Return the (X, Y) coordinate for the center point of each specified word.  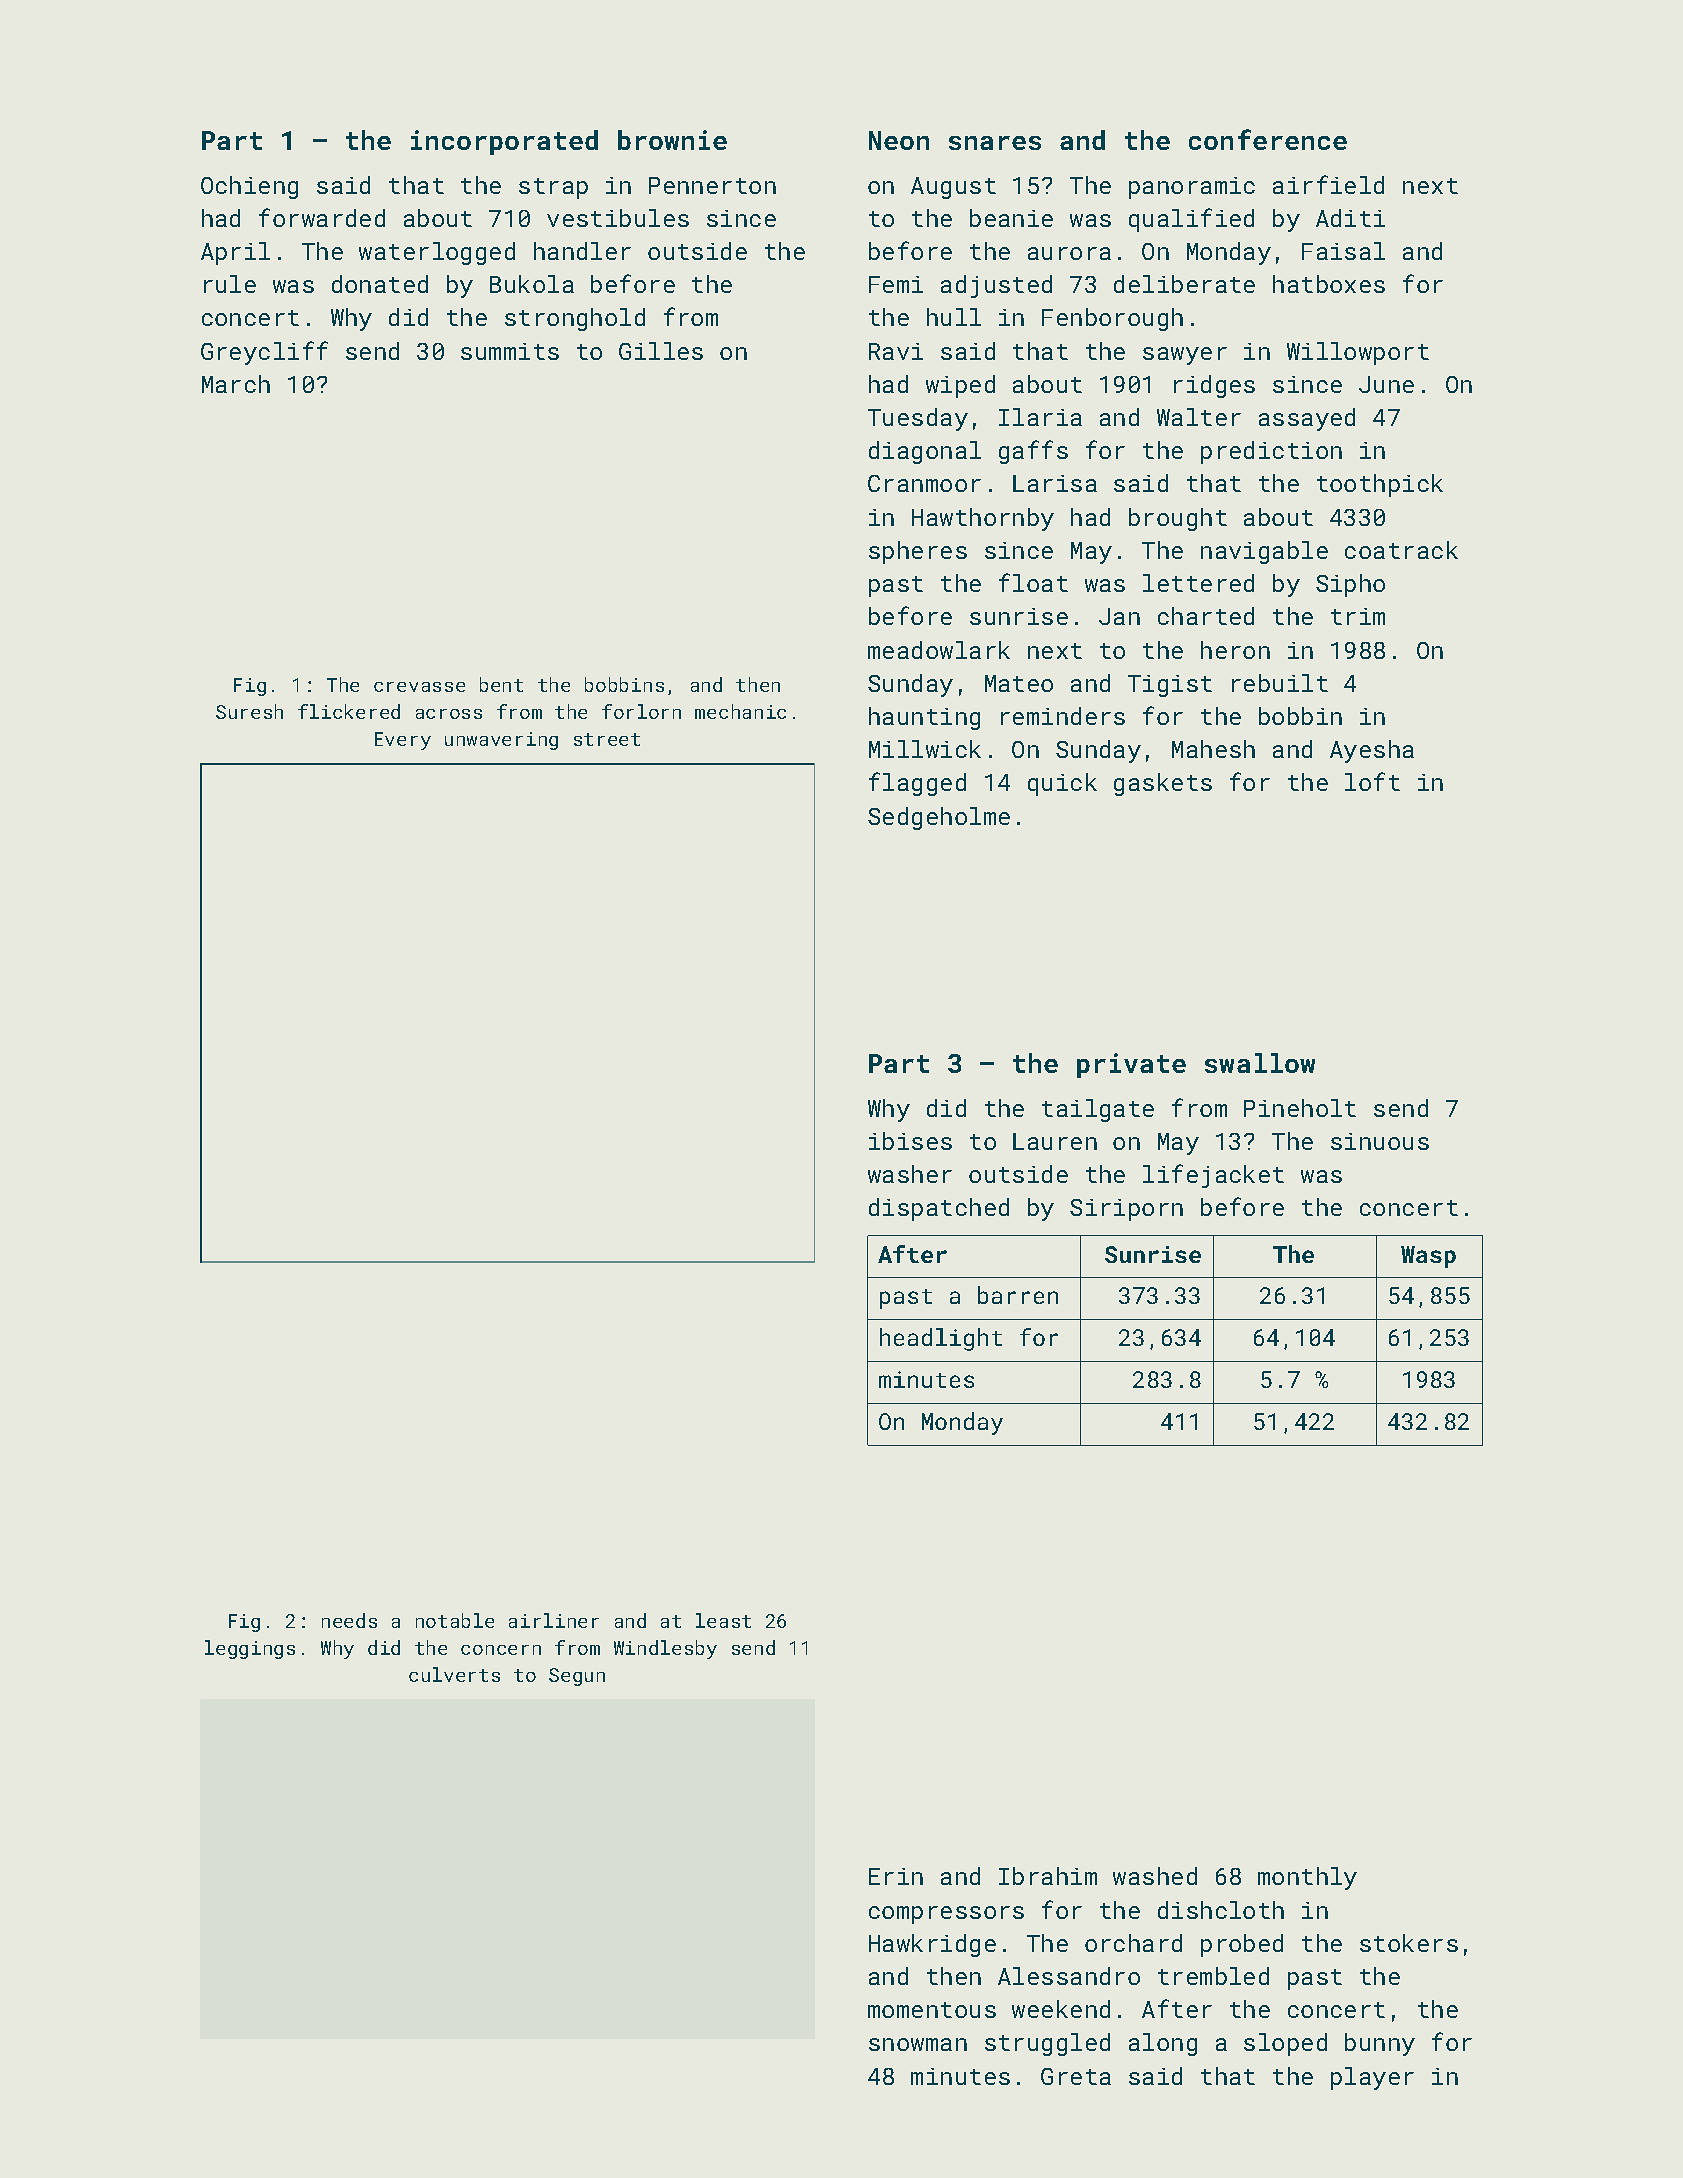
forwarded (322, 217)
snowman (918, 2044)
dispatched (939, 1209)
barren (1018, 1295)
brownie (672, 140)
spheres (918, 552)
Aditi (1350, 218)
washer (910, 1174)
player (1372, 2078)
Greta (1076, 2076)
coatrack (1401, 550)
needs (349, 1620)
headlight (941, 1339)
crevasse (419, 687)
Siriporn (1126, 1210)
